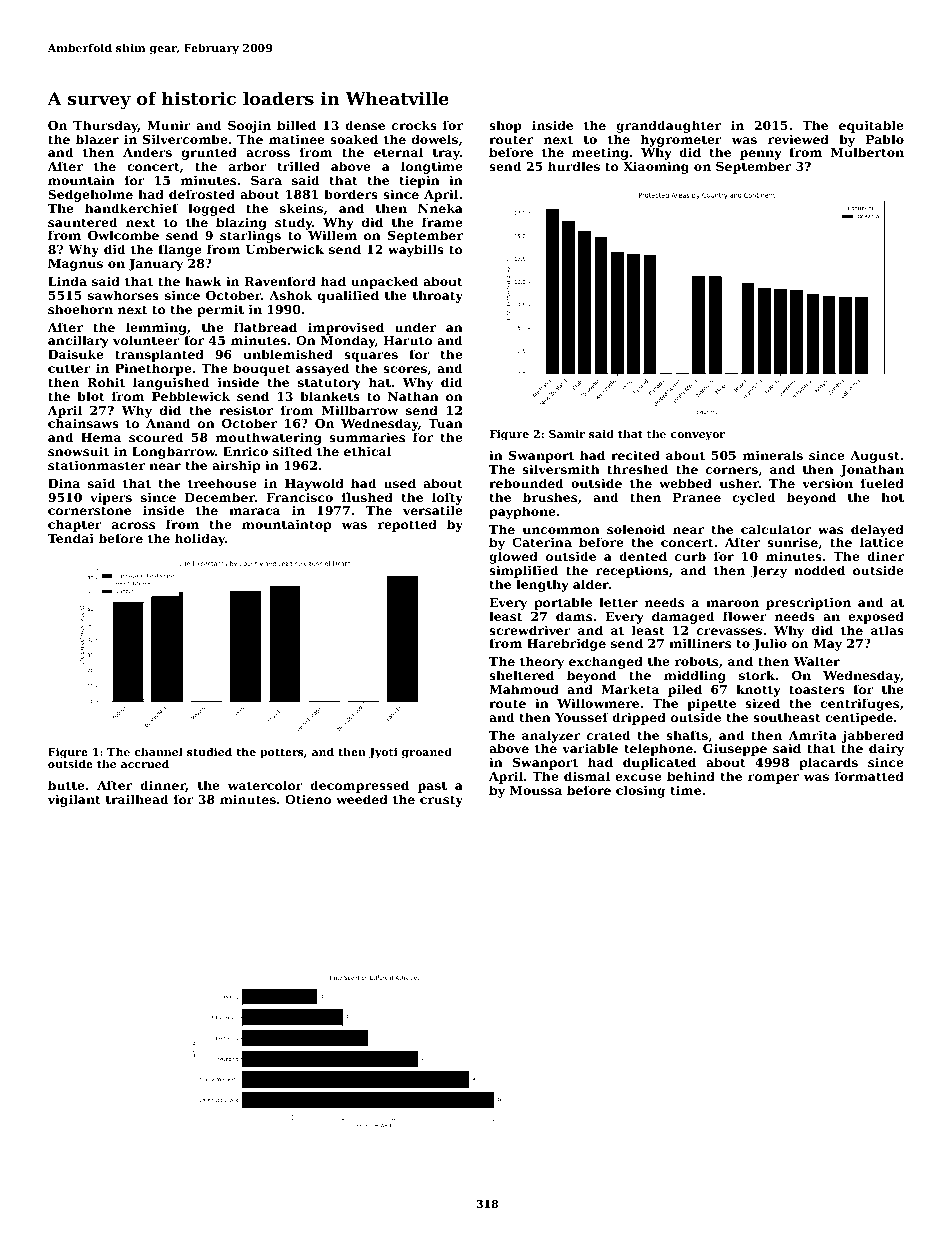  Describe the element at coordinates (346, 329) in the screenshot. I see `improvised` at that location.
